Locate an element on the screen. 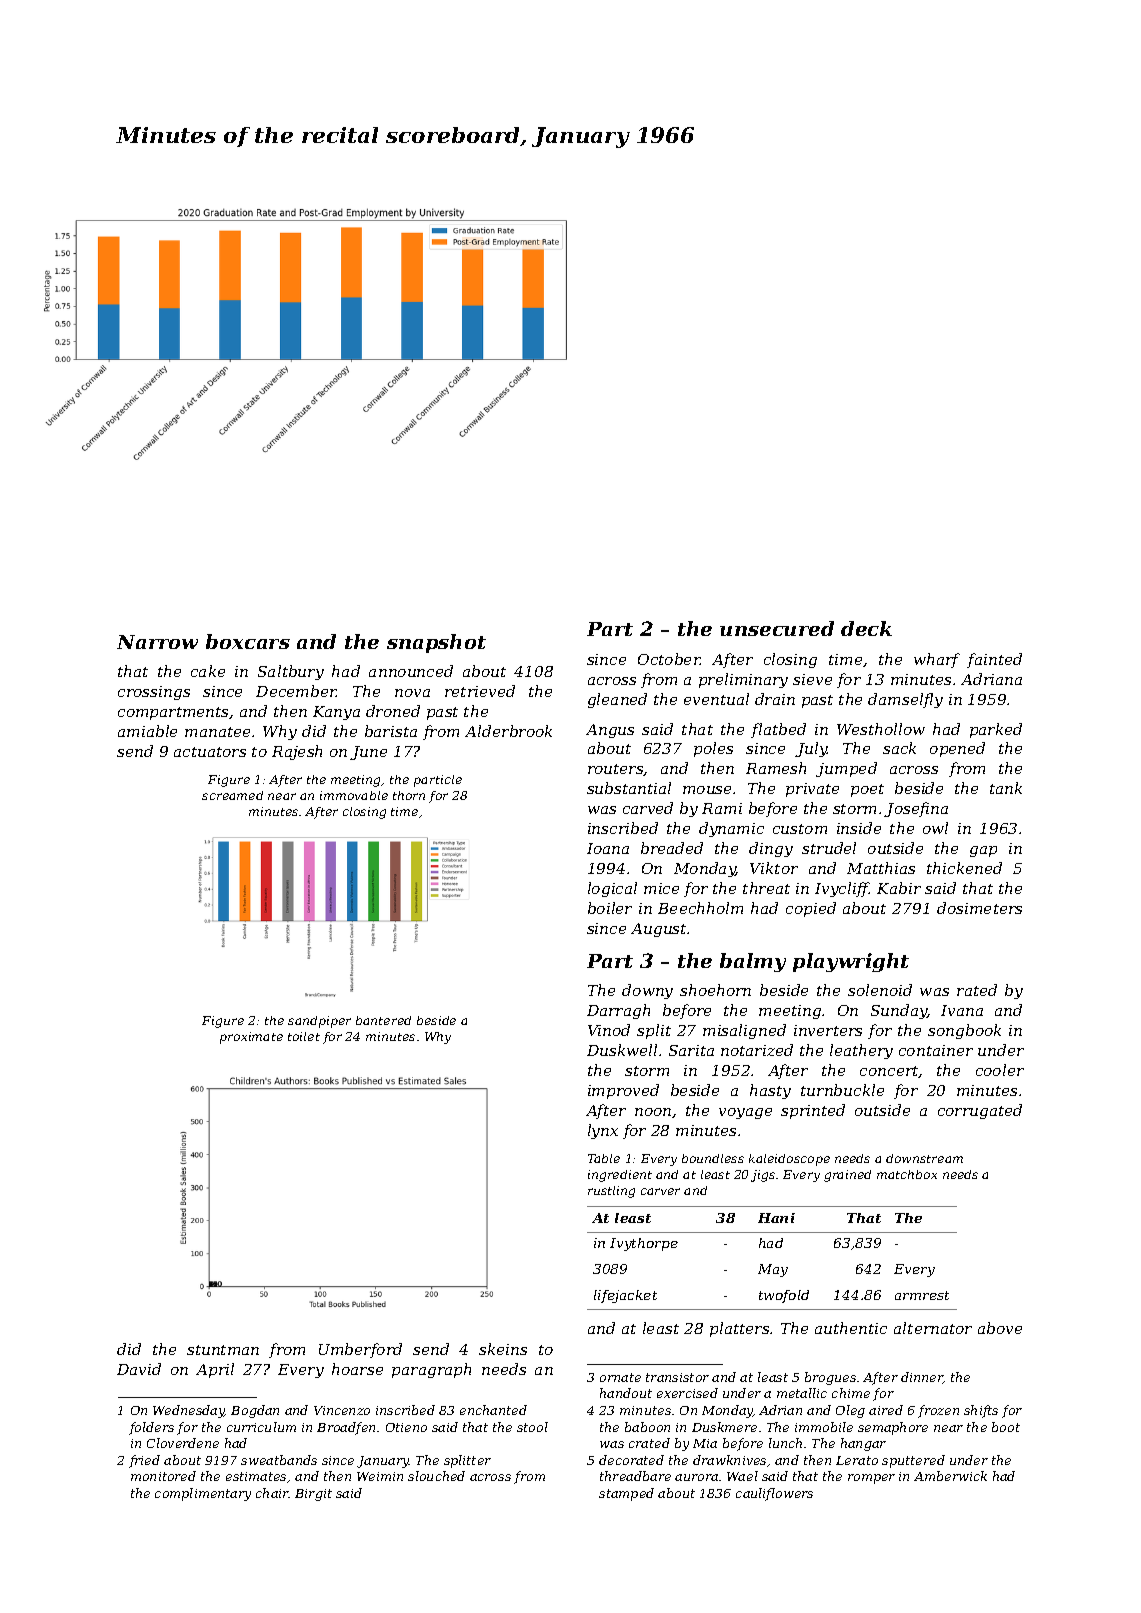 This screenshot has width=1141, height=1613. misaligned is located at coordinates (744, 1031).
